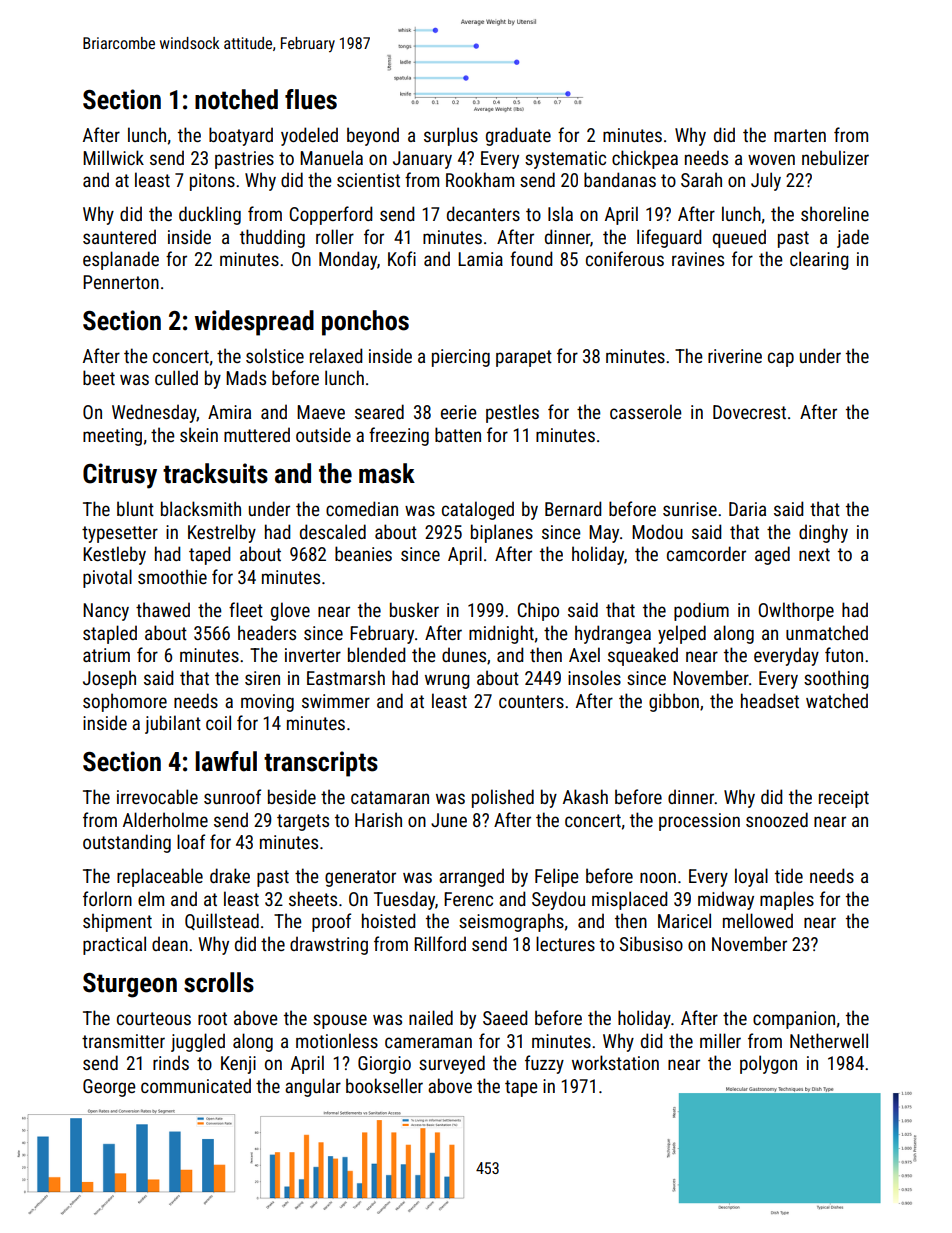 The width and height of the screenshot is (952, 1233). What do you see at coordinates (800, 135) in the screenshot?
I see `marten` at bounding box center [800, 135].
